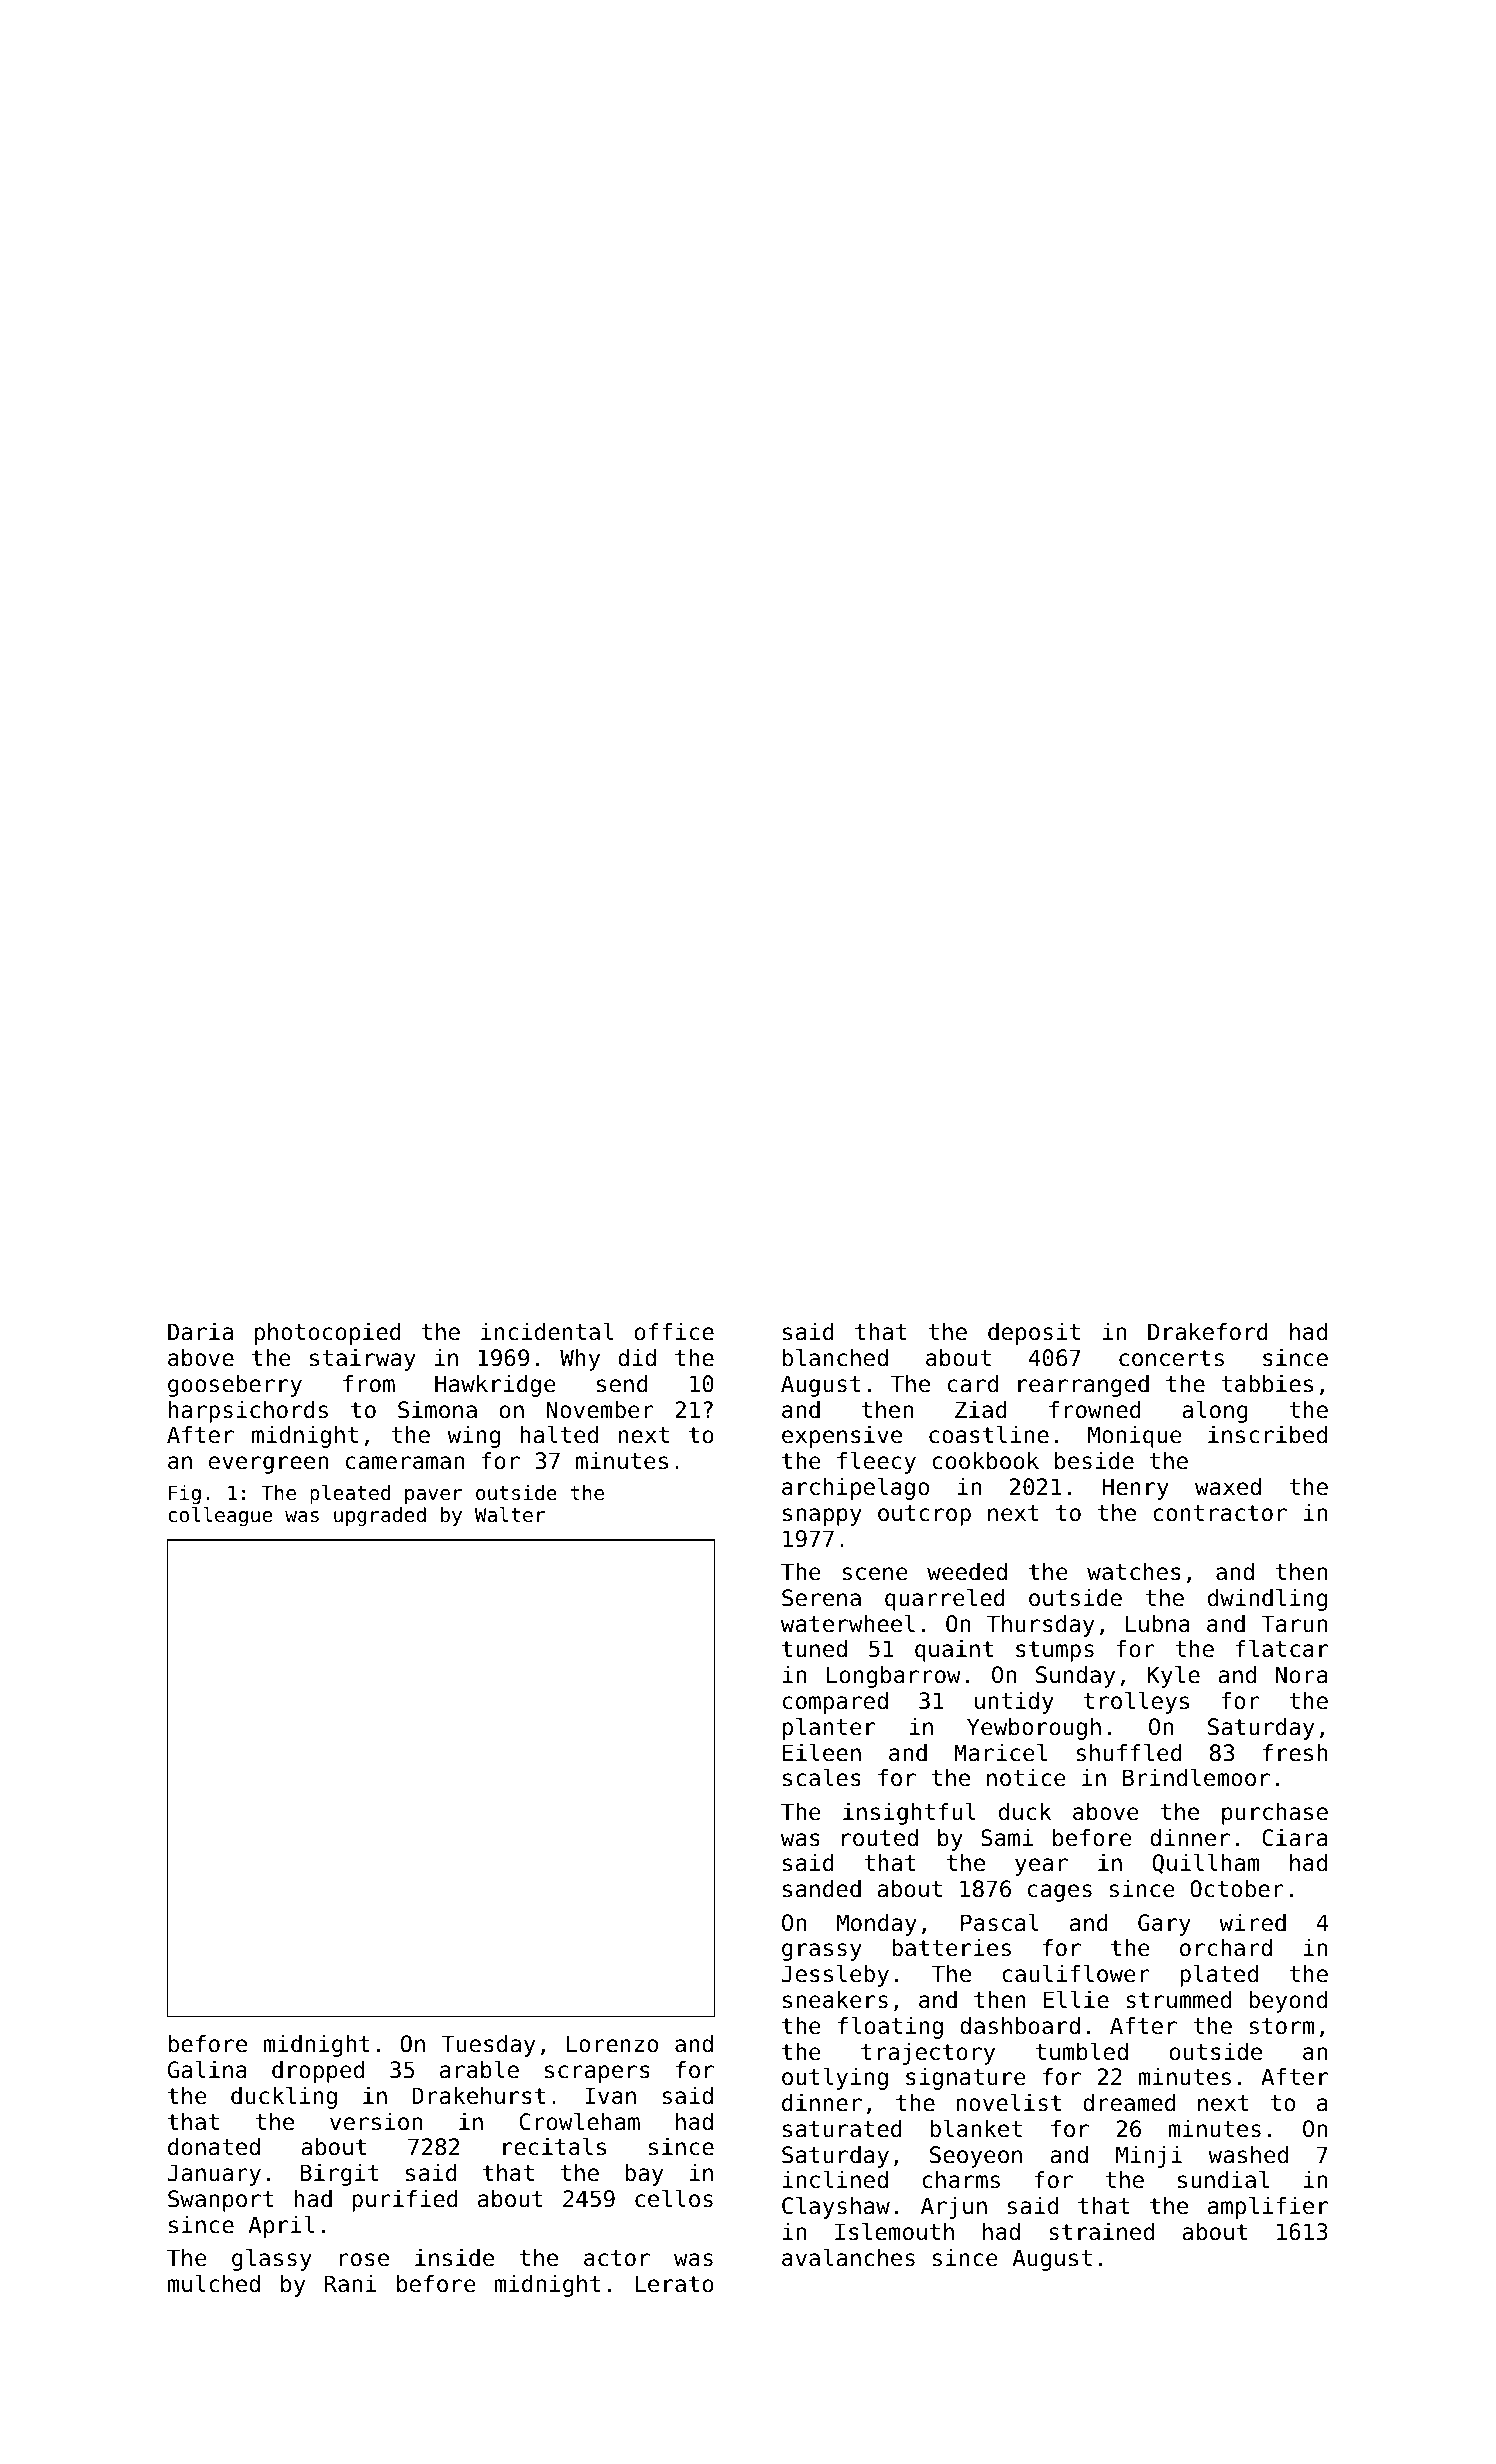  I want to click on photocopied, so click(328, 1334).
